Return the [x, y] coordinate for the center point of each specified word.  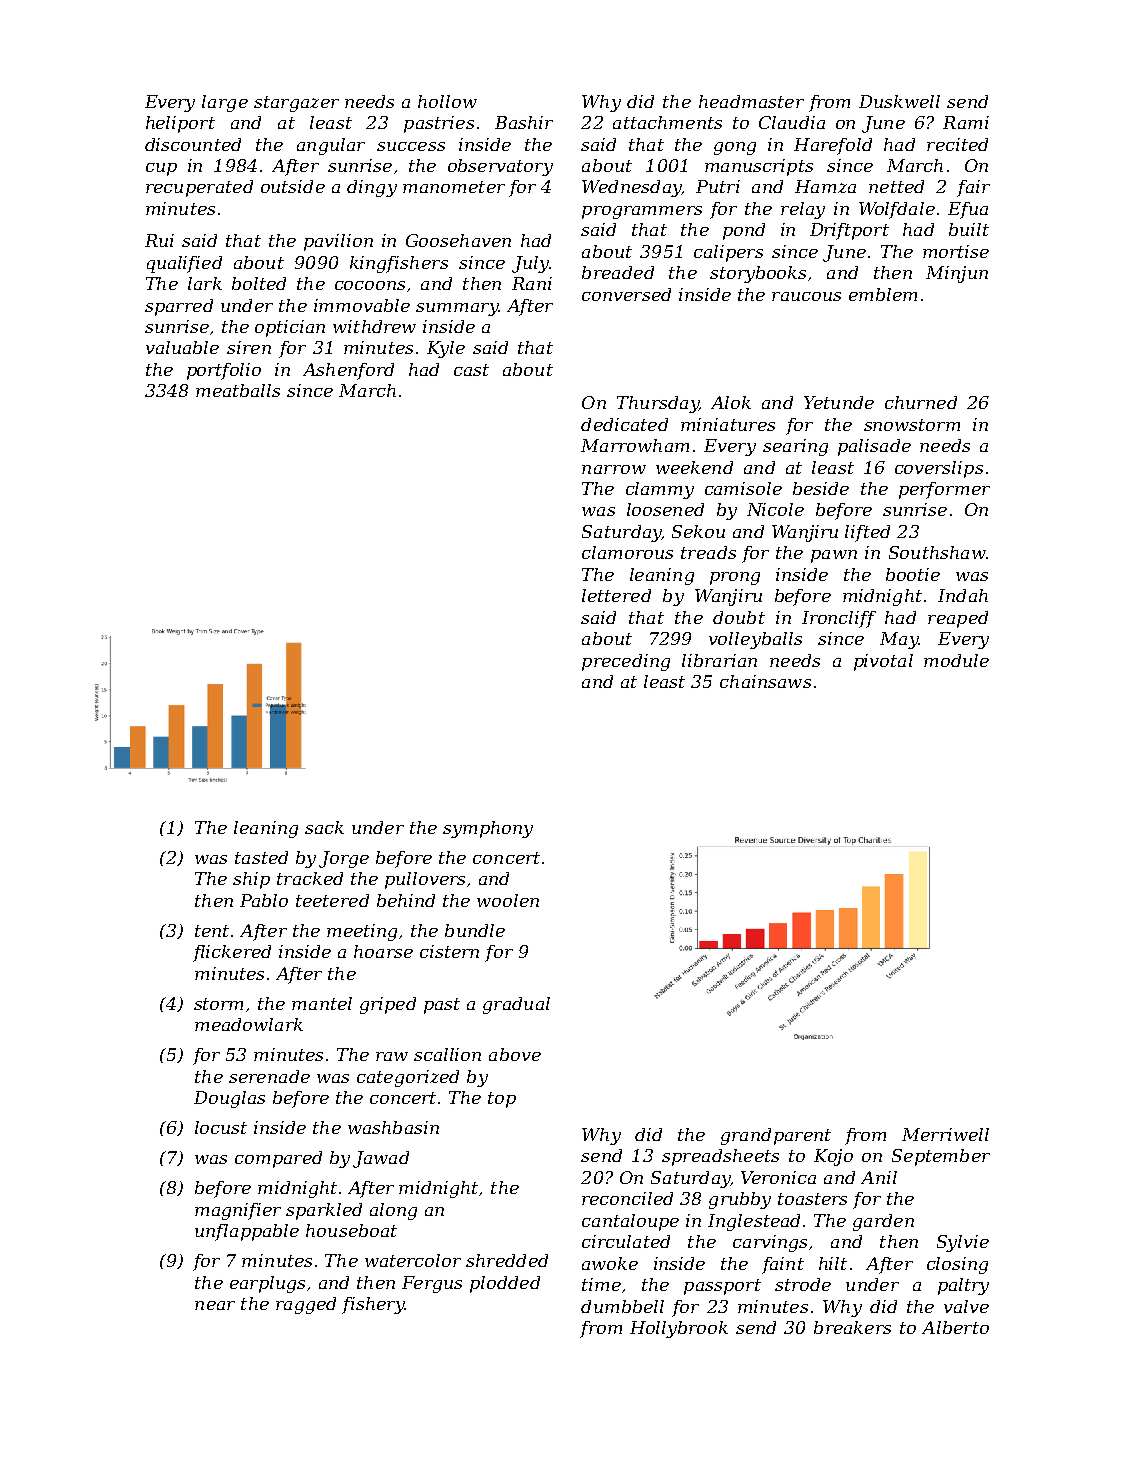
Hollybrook [679, 1329]
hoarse [383, 951]
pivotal [883, 662]
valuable [182, 347]
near [215, 1305]
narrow [614, 469]
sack [324, 827]
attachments [667, 122]
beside [821, 488]
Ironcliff [839, 619]
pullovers [425, 880]
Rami [966, 122]
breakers [852, 1327]
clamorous [627, 552]
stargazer [296, 104]
